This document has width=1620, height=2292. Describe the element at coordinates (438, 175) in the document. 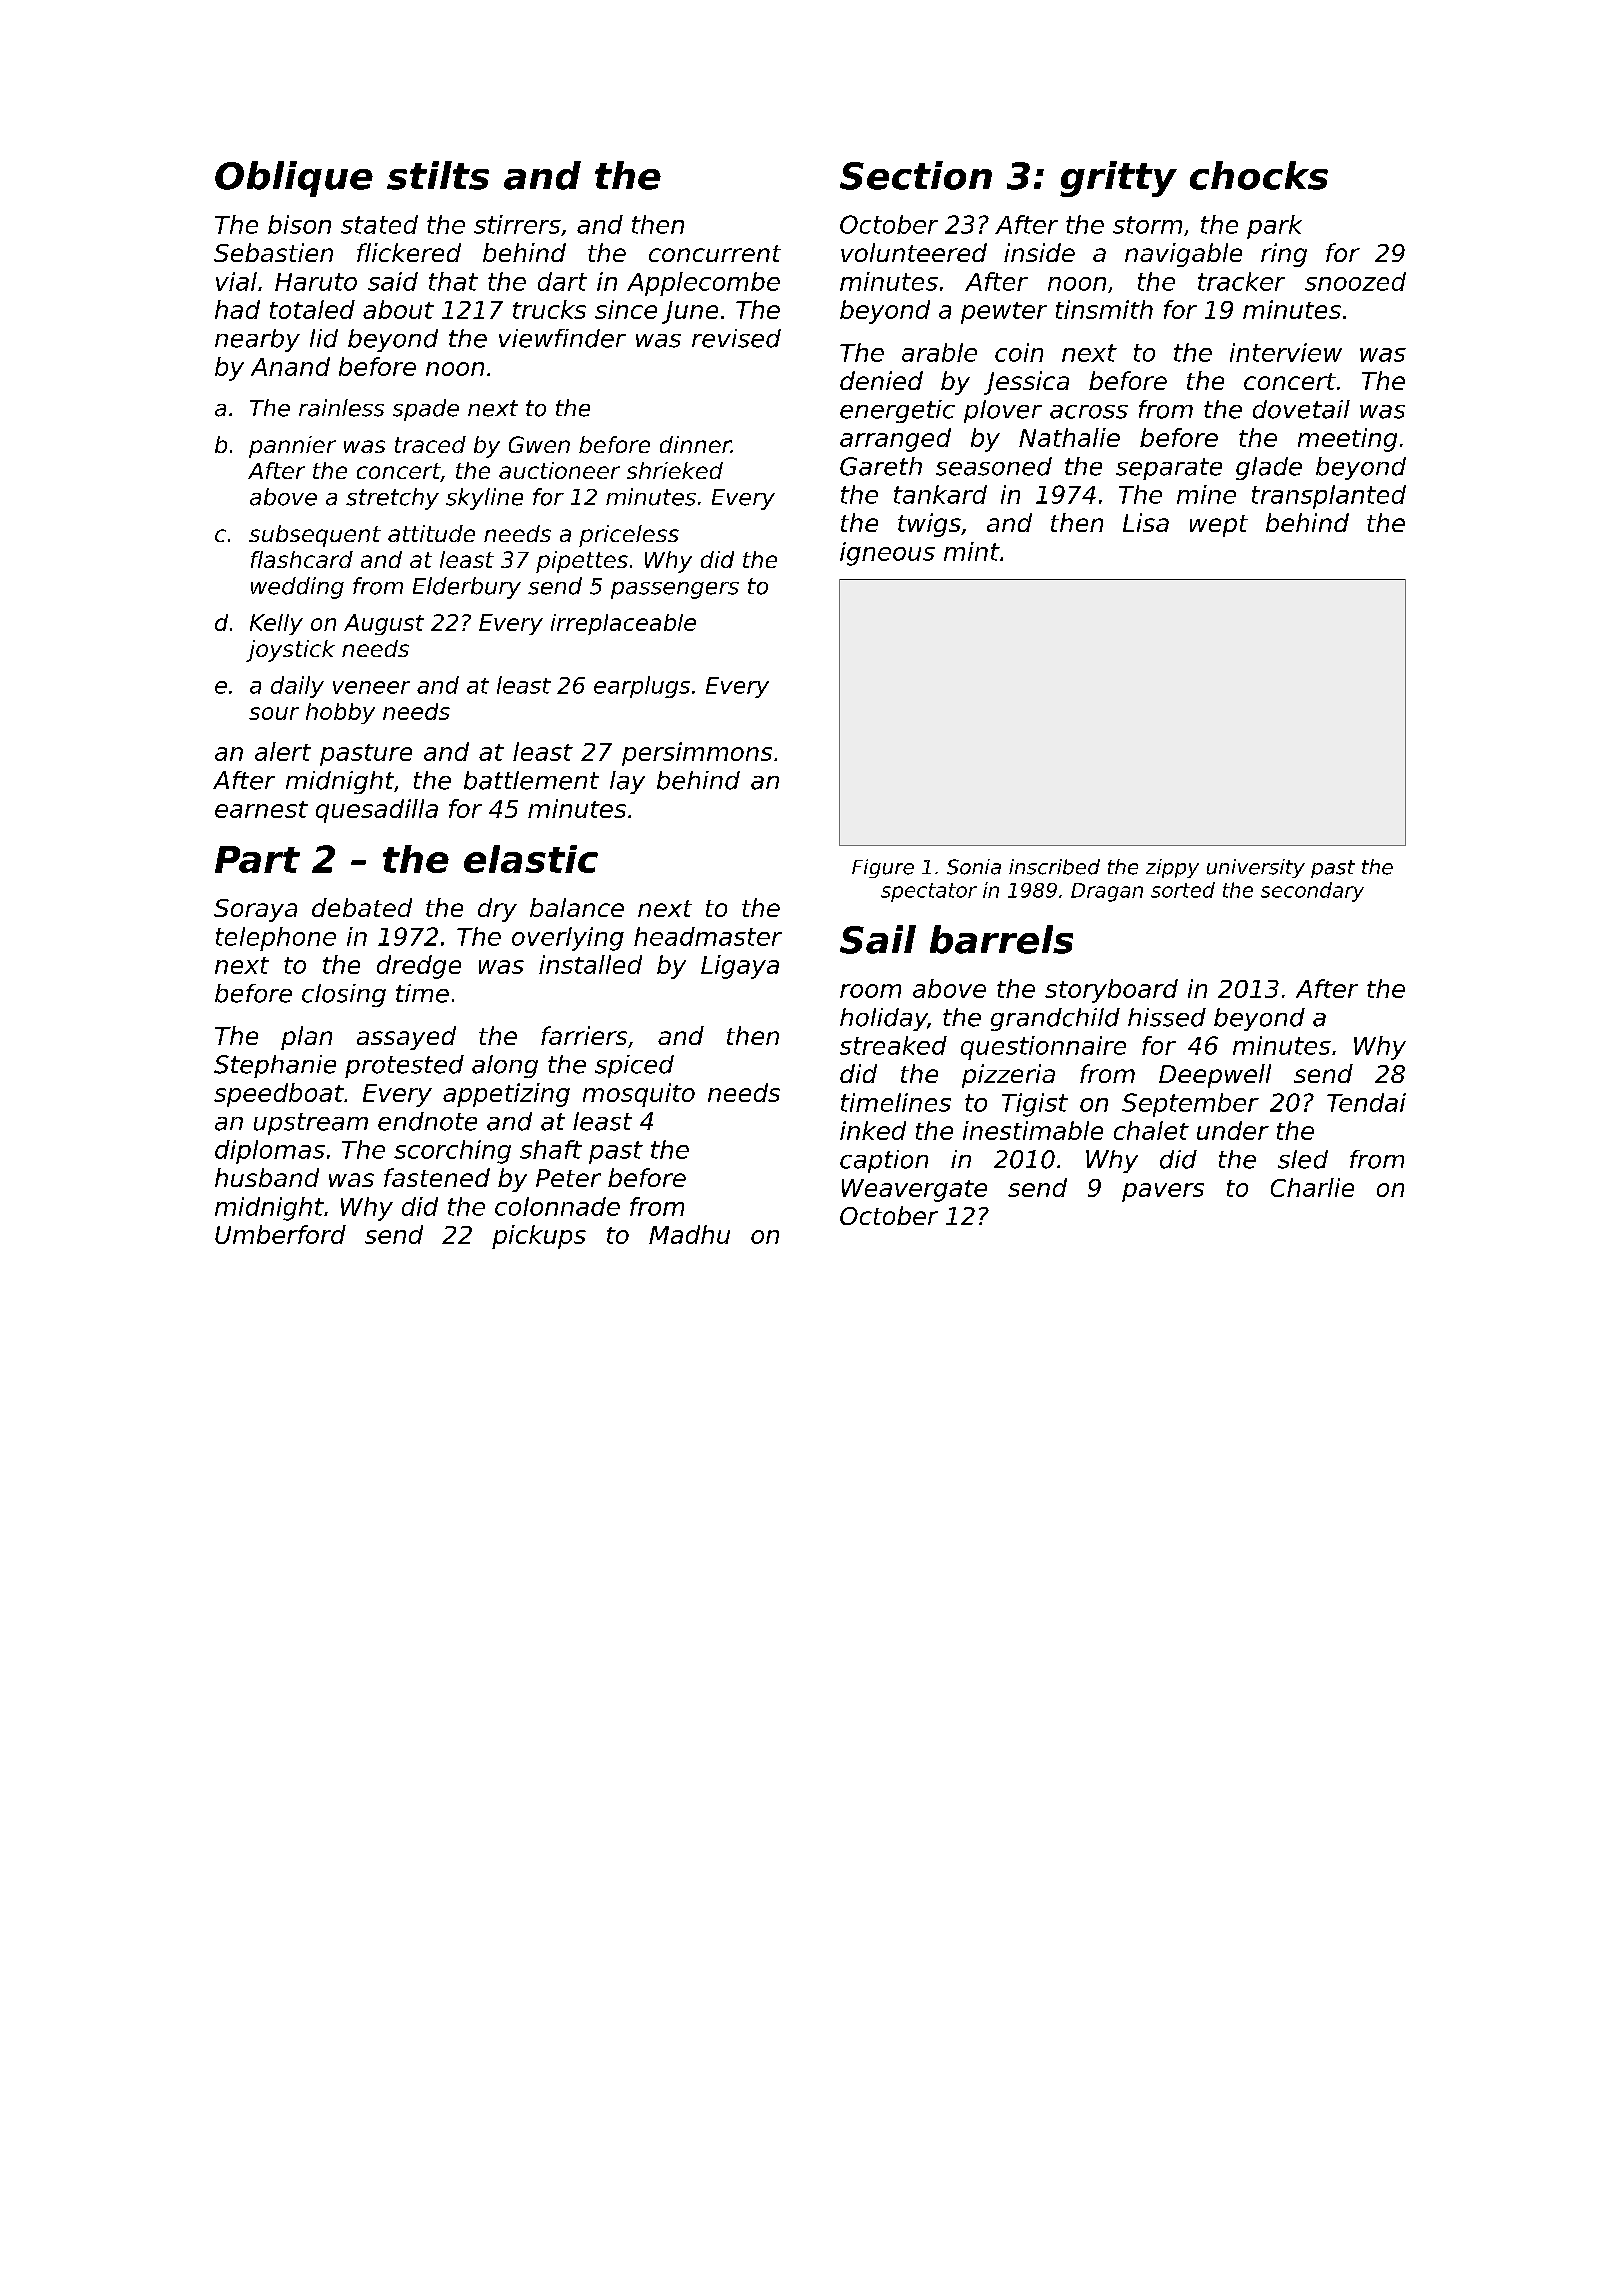

I see `stilts` at that location.
